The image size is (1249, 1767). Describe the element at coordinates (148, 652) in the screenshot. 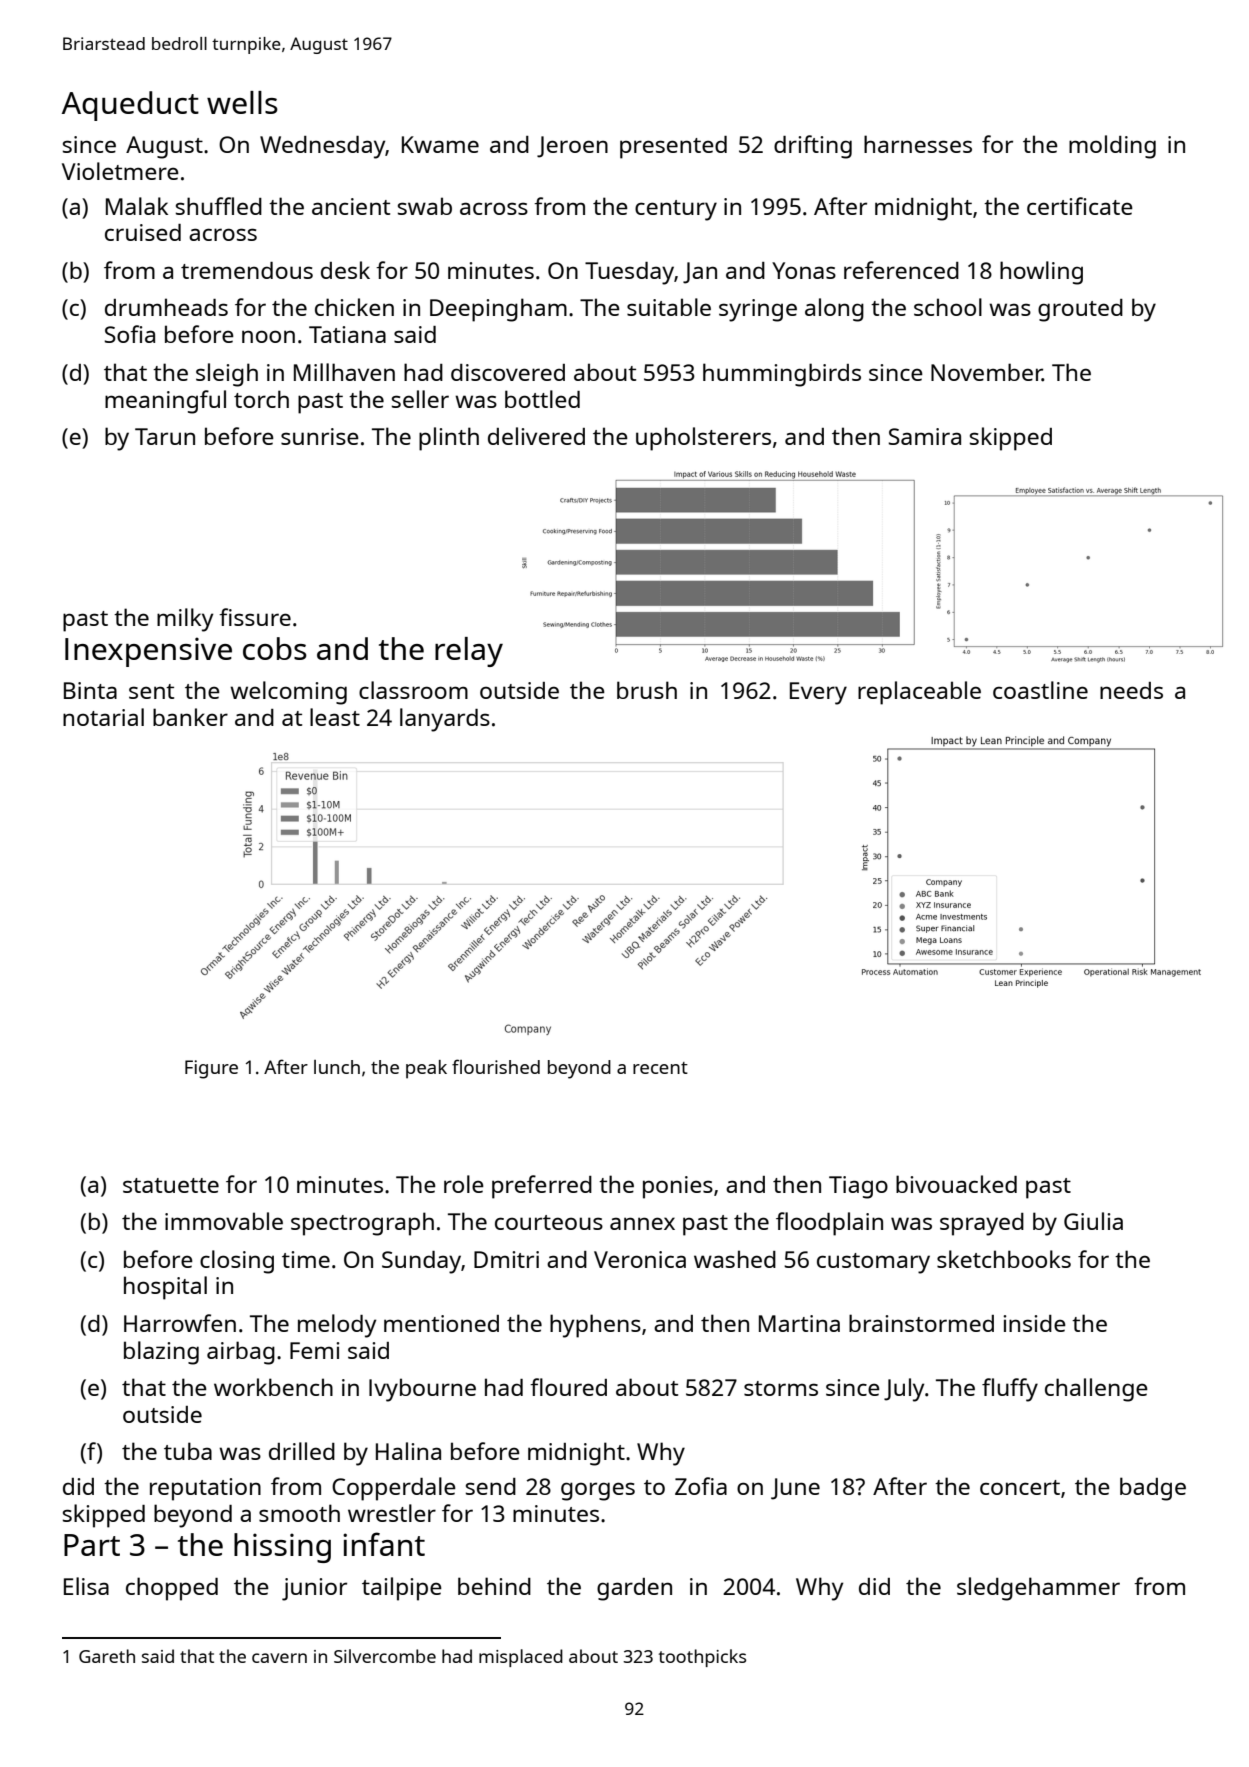

I see `Inexpensive` at that location.
